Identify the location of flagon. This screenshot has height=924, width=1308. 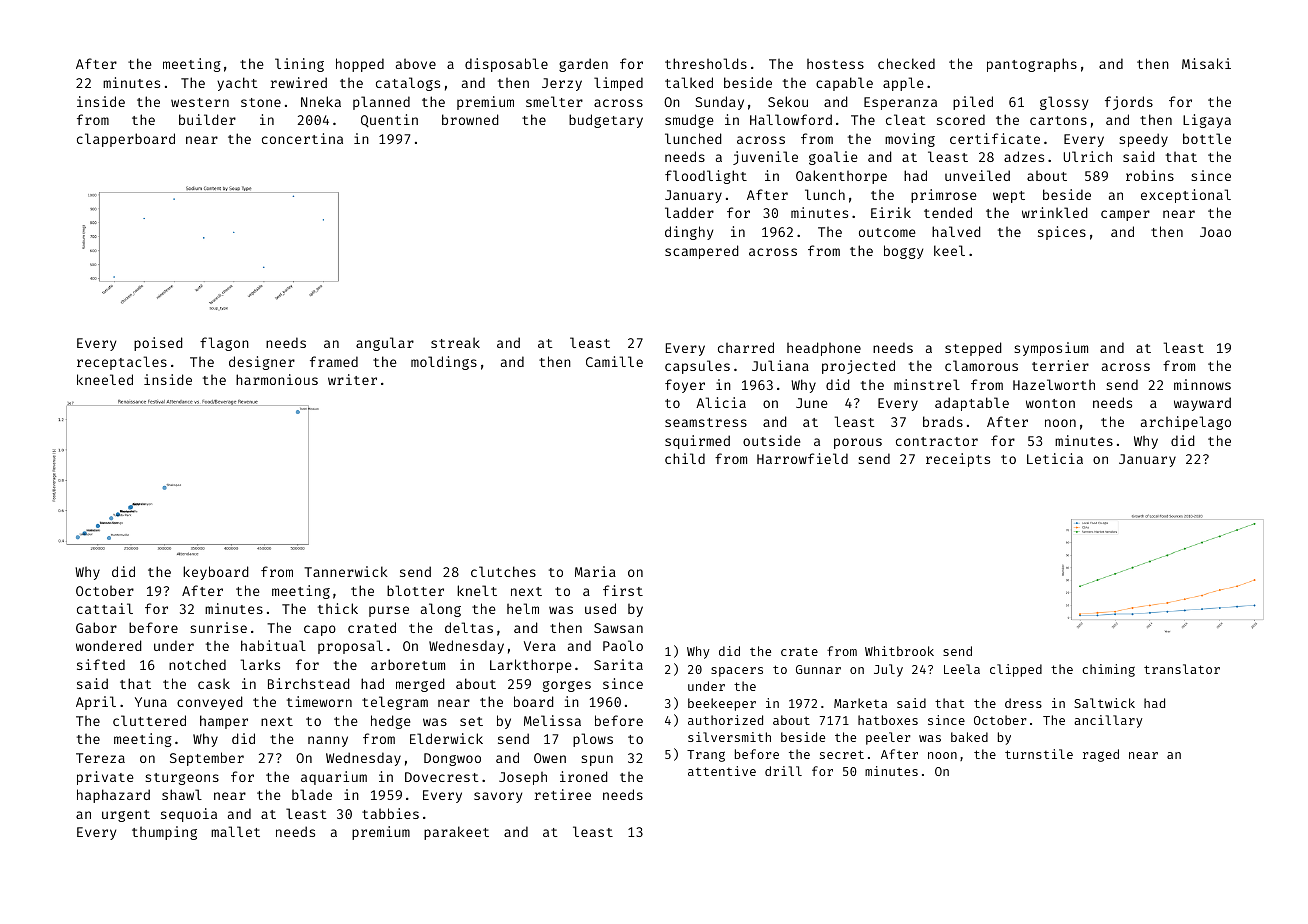
(224, 344).
